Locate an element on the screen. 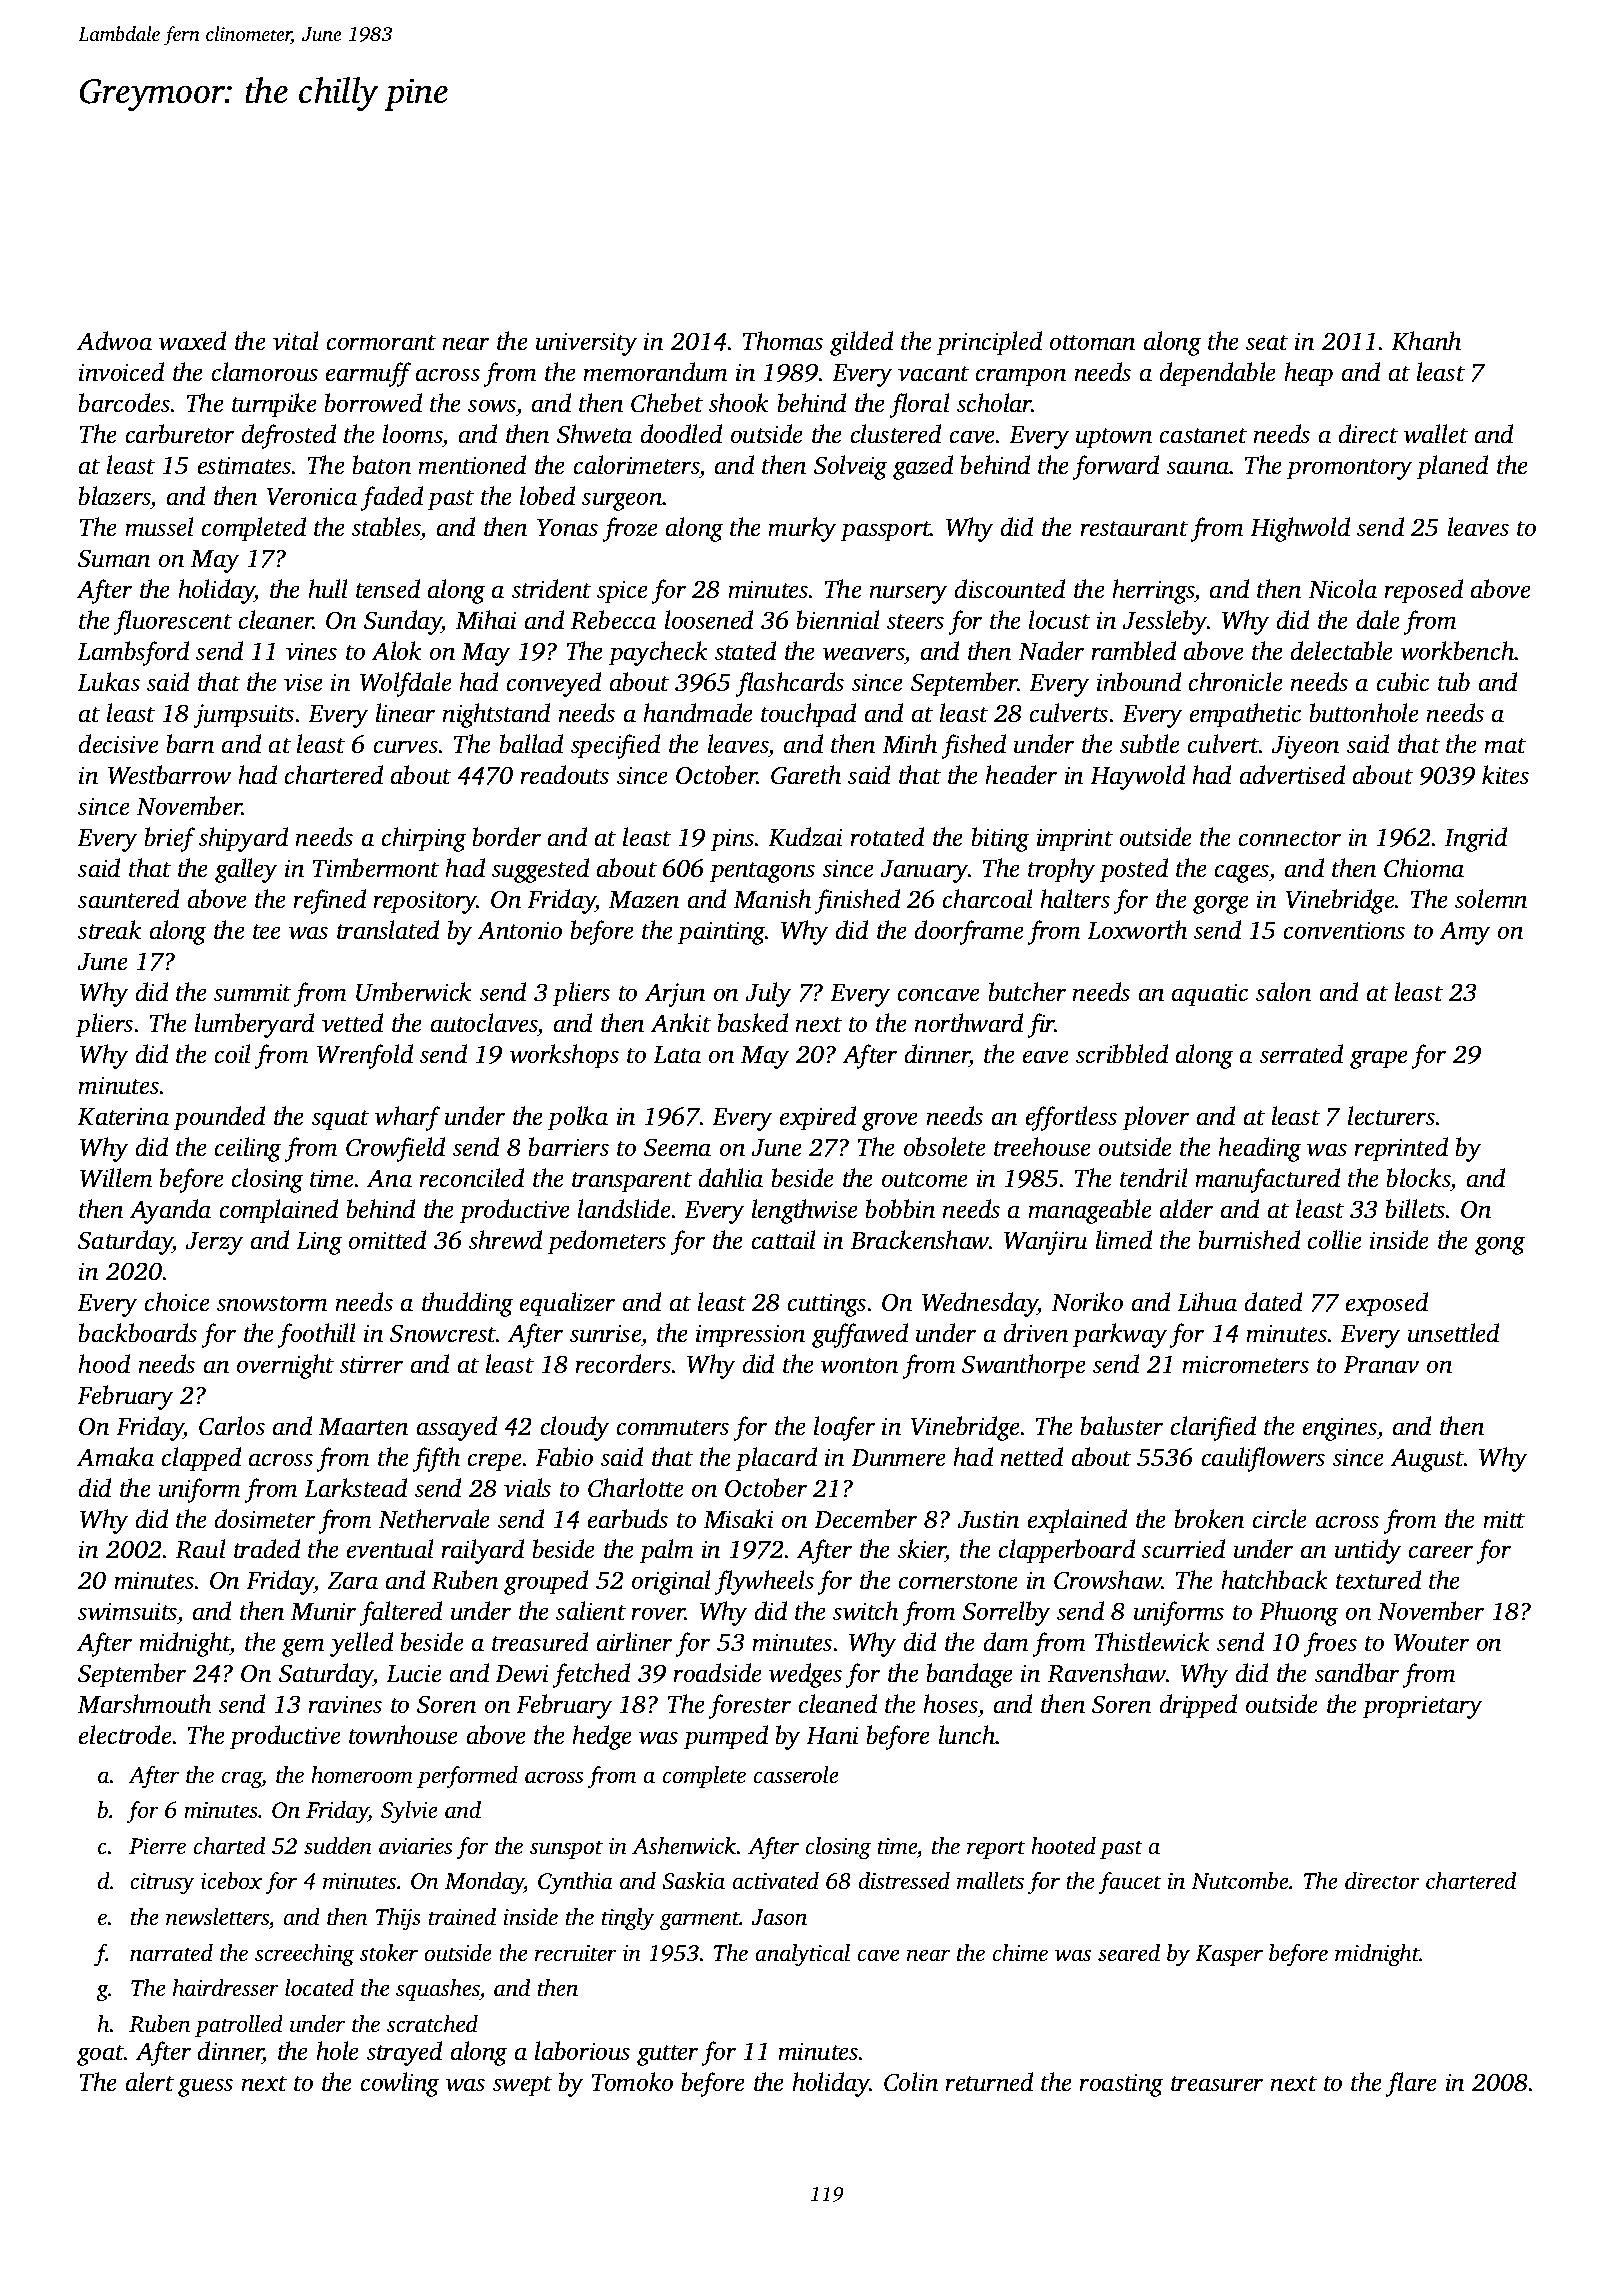 This screenshot has width=1620, height=2292. Wouter is located at coordinates (1431, 1643).
